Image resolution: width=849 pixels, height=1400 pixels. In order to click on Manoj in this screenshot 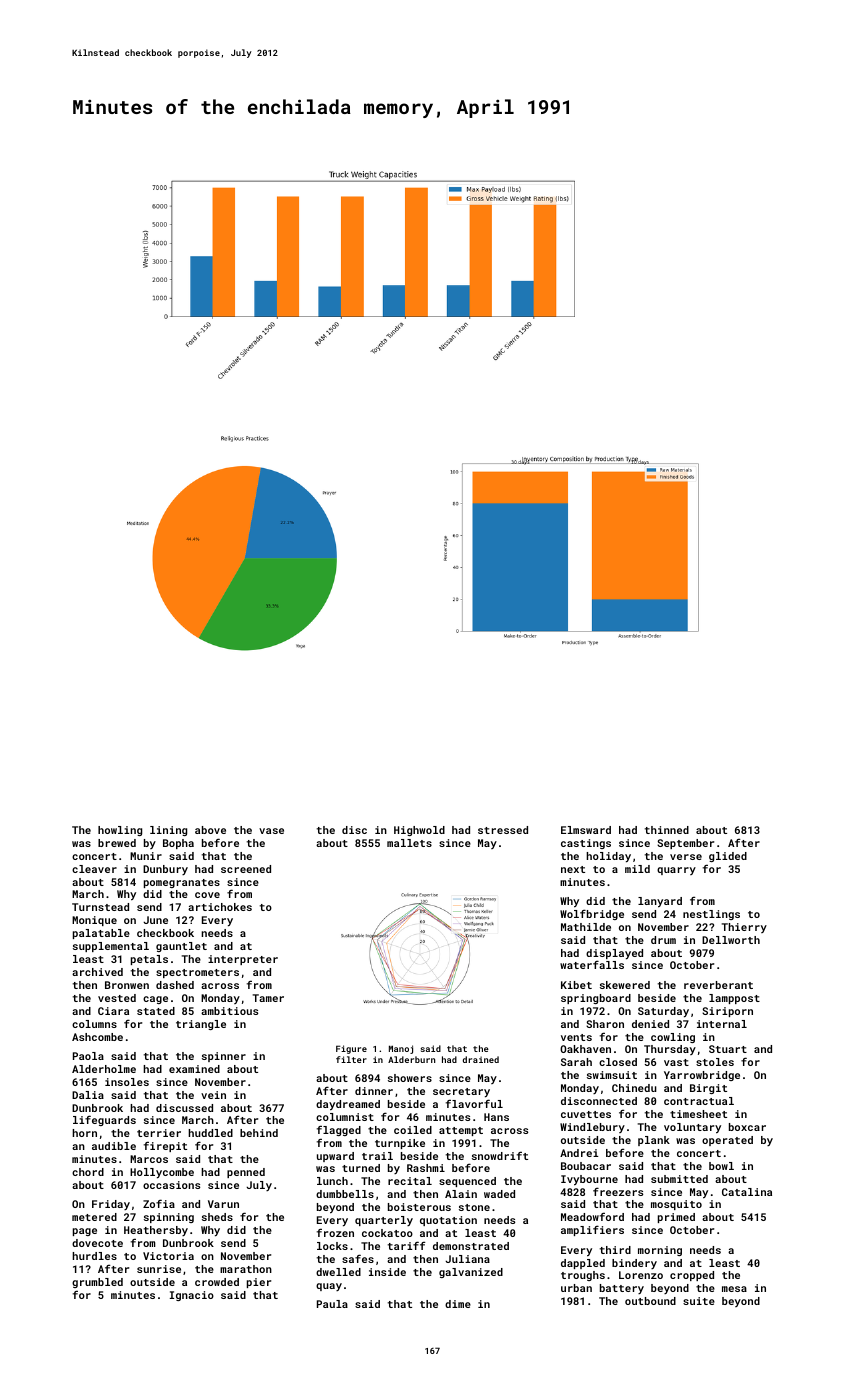, I will do `click(401, 1049)`.
